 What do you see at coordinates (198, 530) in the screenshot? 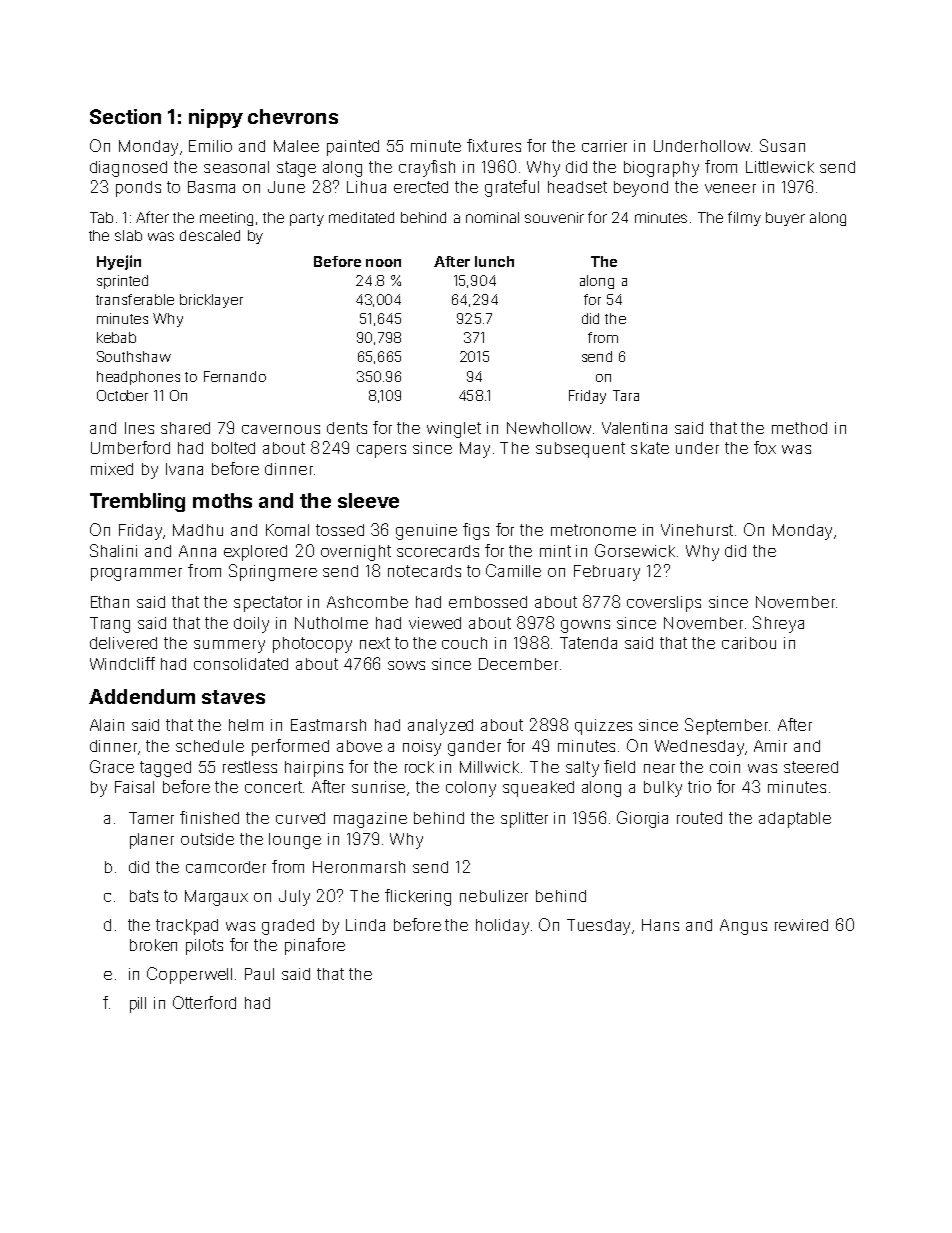
I see `Madhu` at bounding box center [198, 530].
